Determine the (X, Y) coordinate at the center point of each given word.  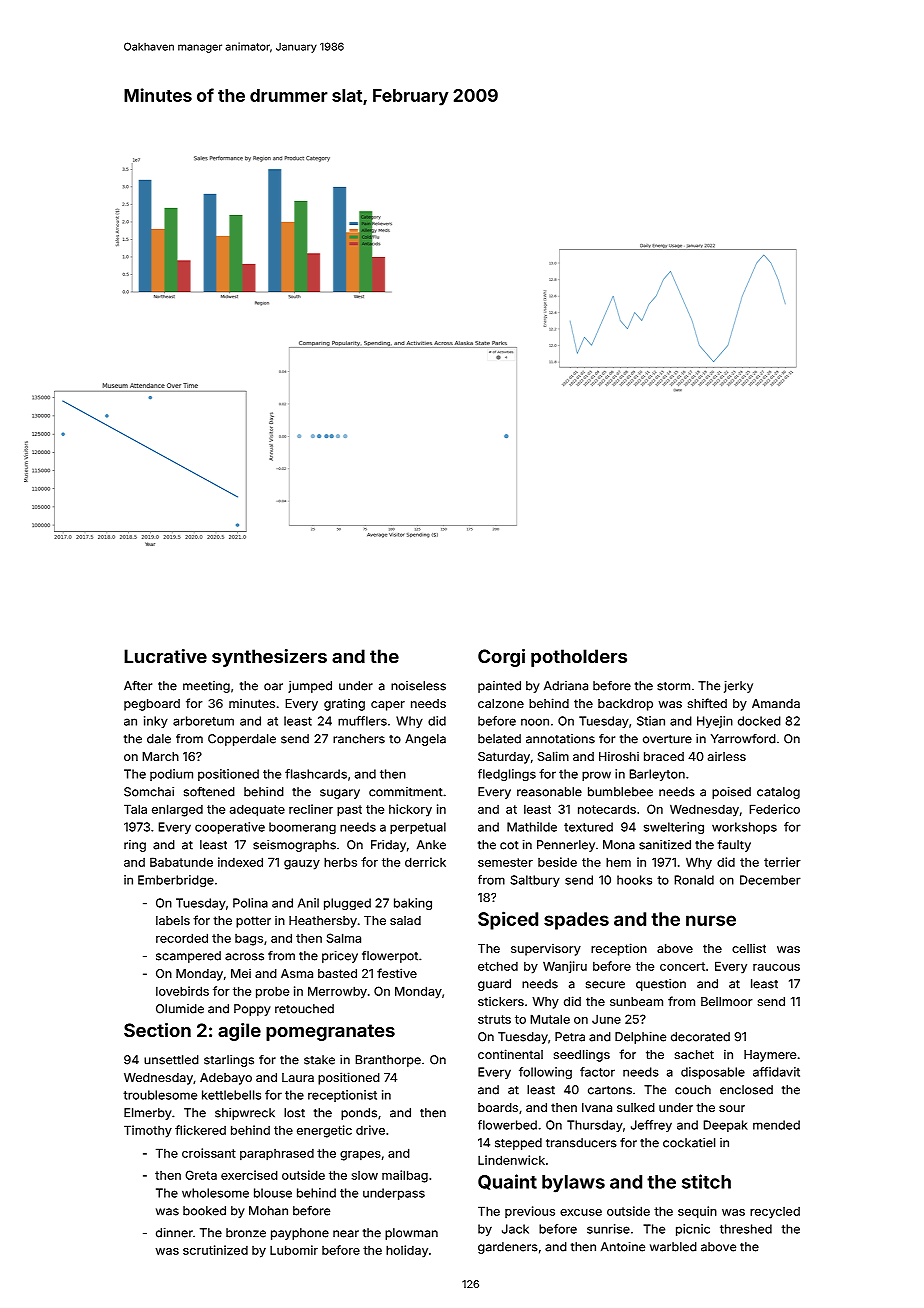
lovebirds (182, 991)
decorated (700, 1037)
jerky (738, 687)
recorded (182, 938)
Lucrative (165, 656)
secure (605, 985)
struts (494, 1019)
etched (498, 966)
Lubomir (294, 1250)
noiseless (418, 686)
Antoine (623, 1247)
